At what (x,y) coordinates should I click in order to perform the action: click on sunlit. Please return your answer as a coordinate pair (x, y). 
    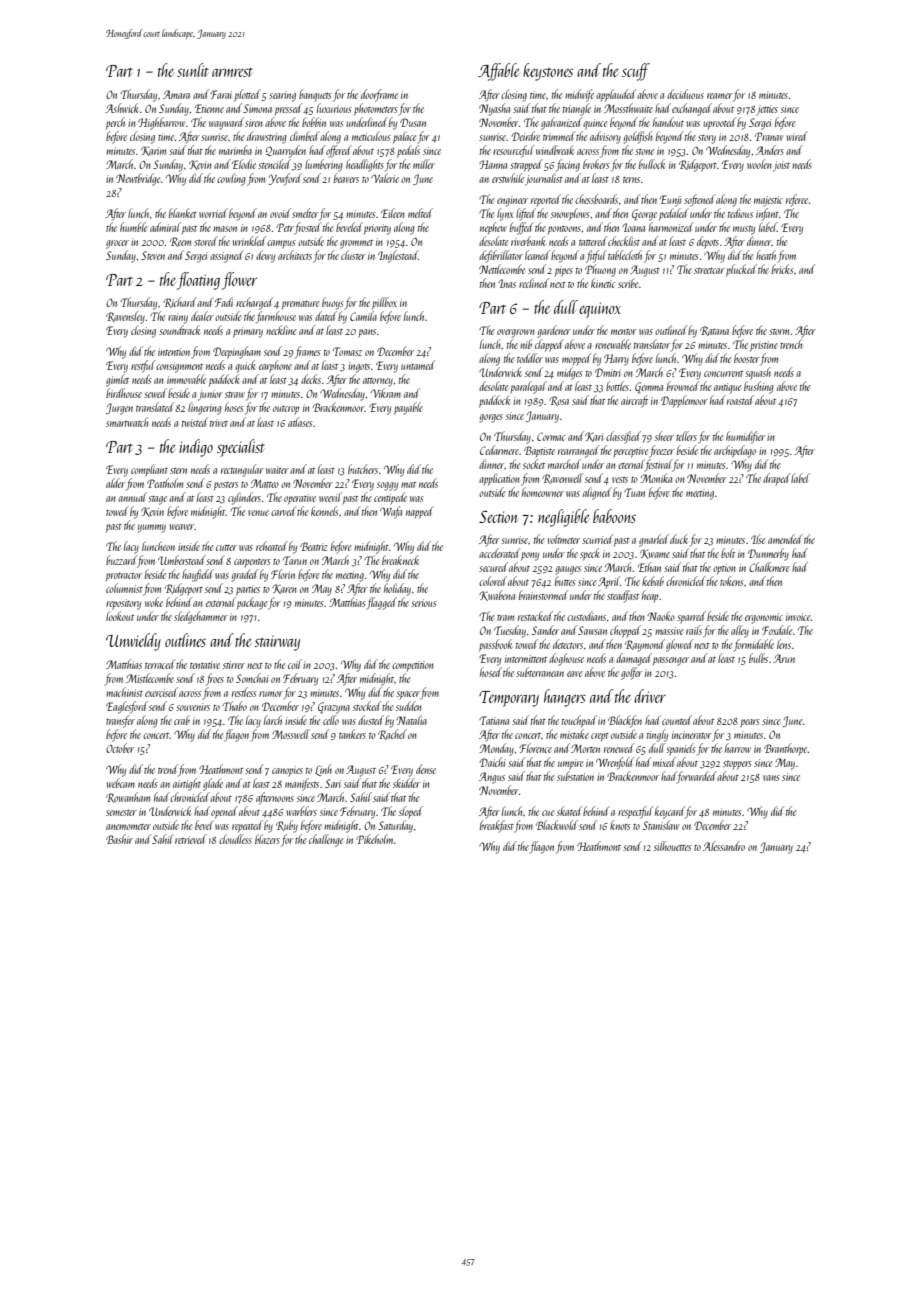
    Looking at the image, I should click on (193, 70).
